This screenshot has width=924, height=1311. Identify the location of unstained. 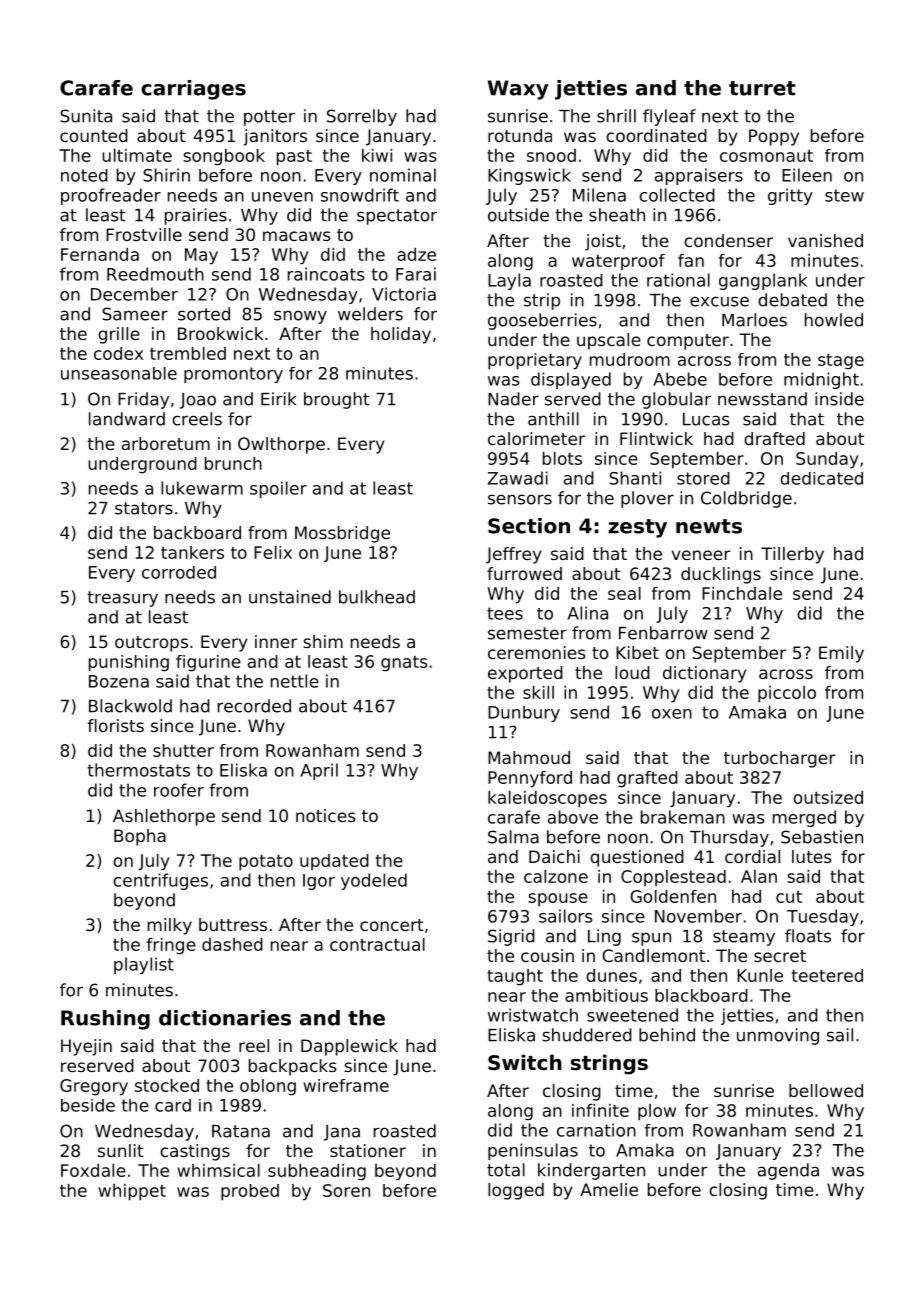
(290, 597).
